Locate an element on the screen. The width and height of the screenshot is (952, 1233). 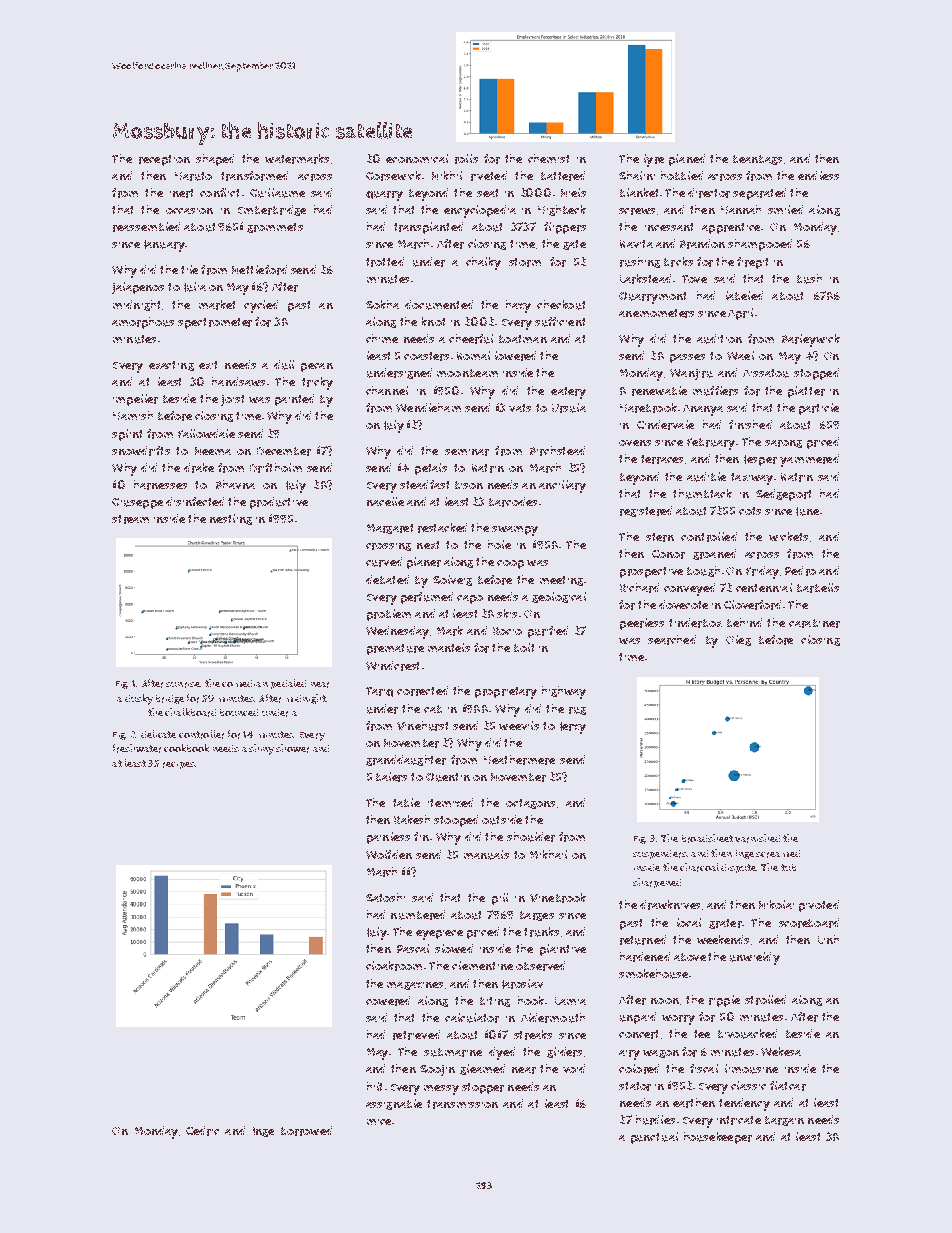
particle is located at coordinates (819, 409).
